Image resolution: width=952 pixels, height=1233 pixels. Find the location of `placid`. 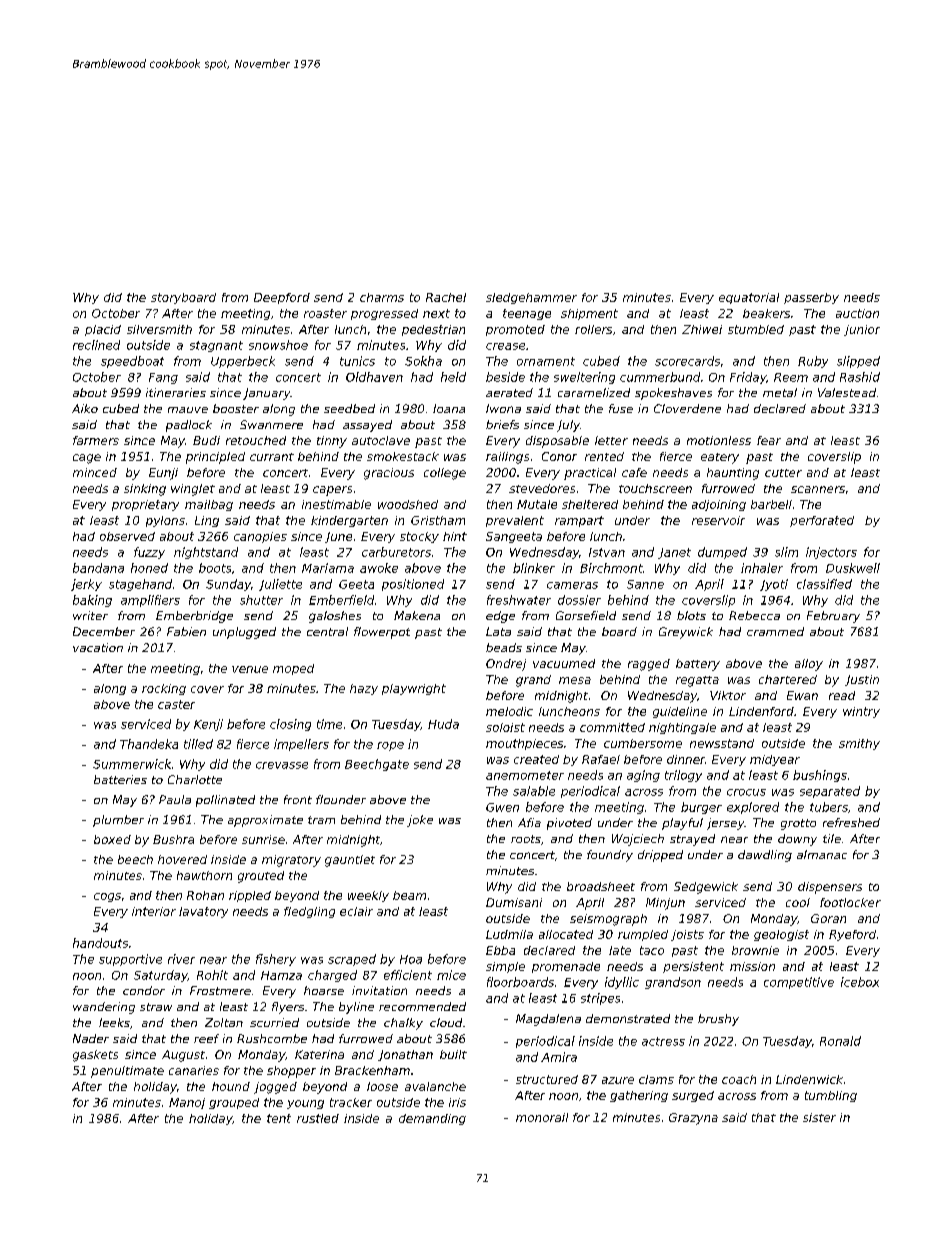

placid is located at coordinates (103, 330).
